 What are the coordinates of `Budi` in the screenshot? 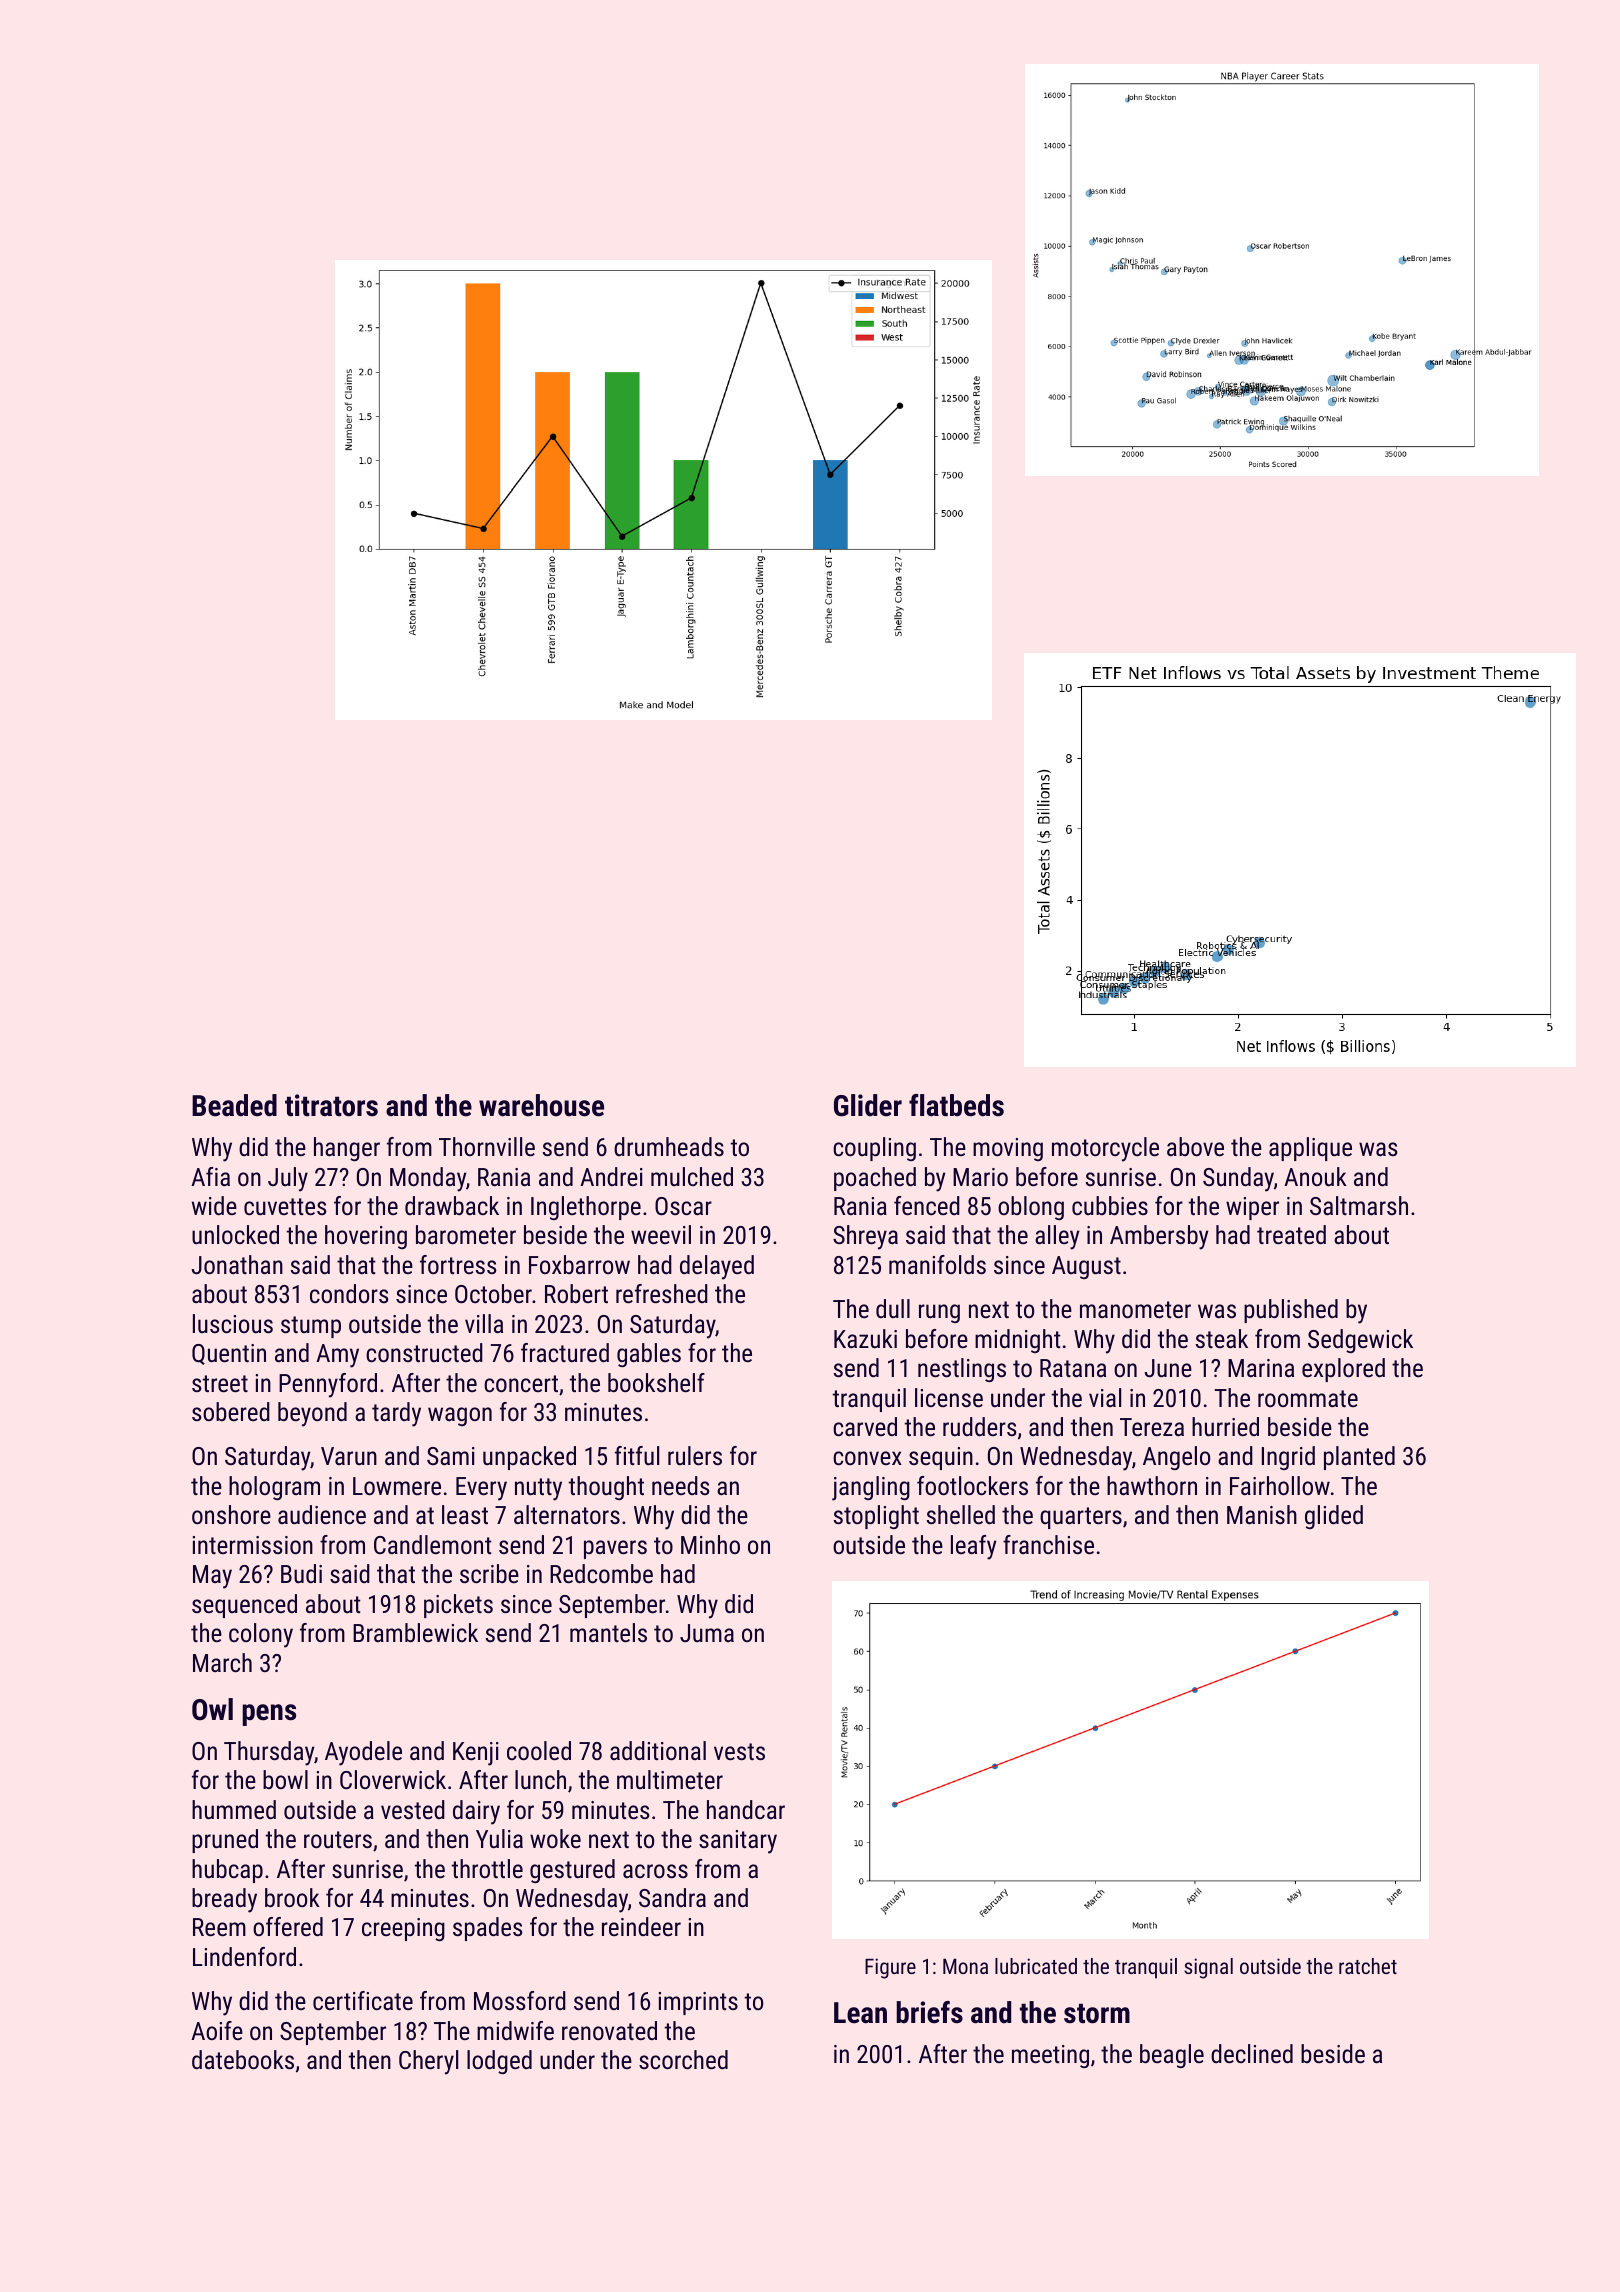 It's located at (301, 1573).
